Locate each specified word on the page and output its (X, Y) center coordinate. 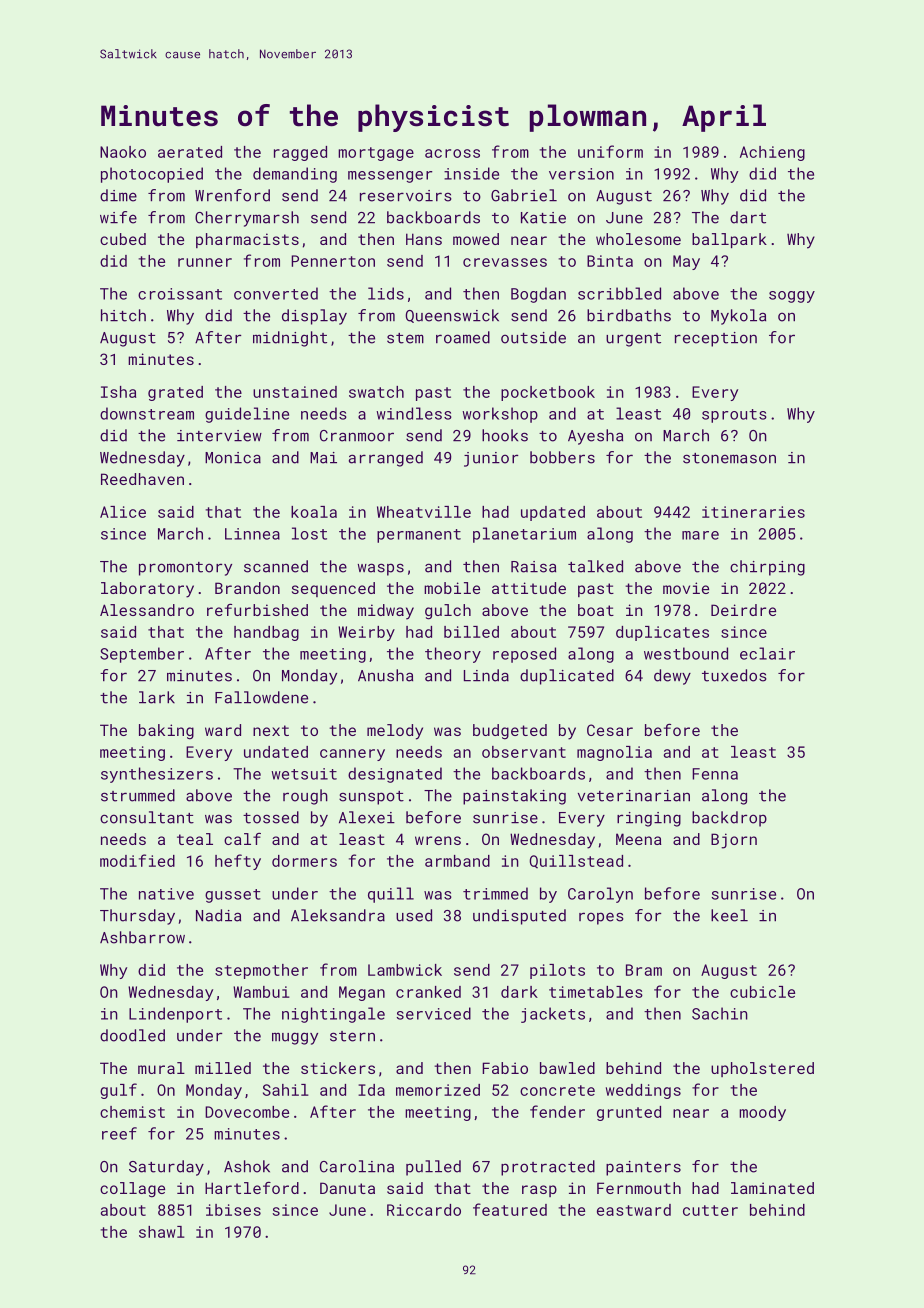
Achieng (772, 153)
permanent (419, 536)
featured (510, 1209)
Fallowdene (261, 697)
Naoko (123, 152)
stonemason (729, 458)
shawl (162, 1232)
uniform (610, 151)
